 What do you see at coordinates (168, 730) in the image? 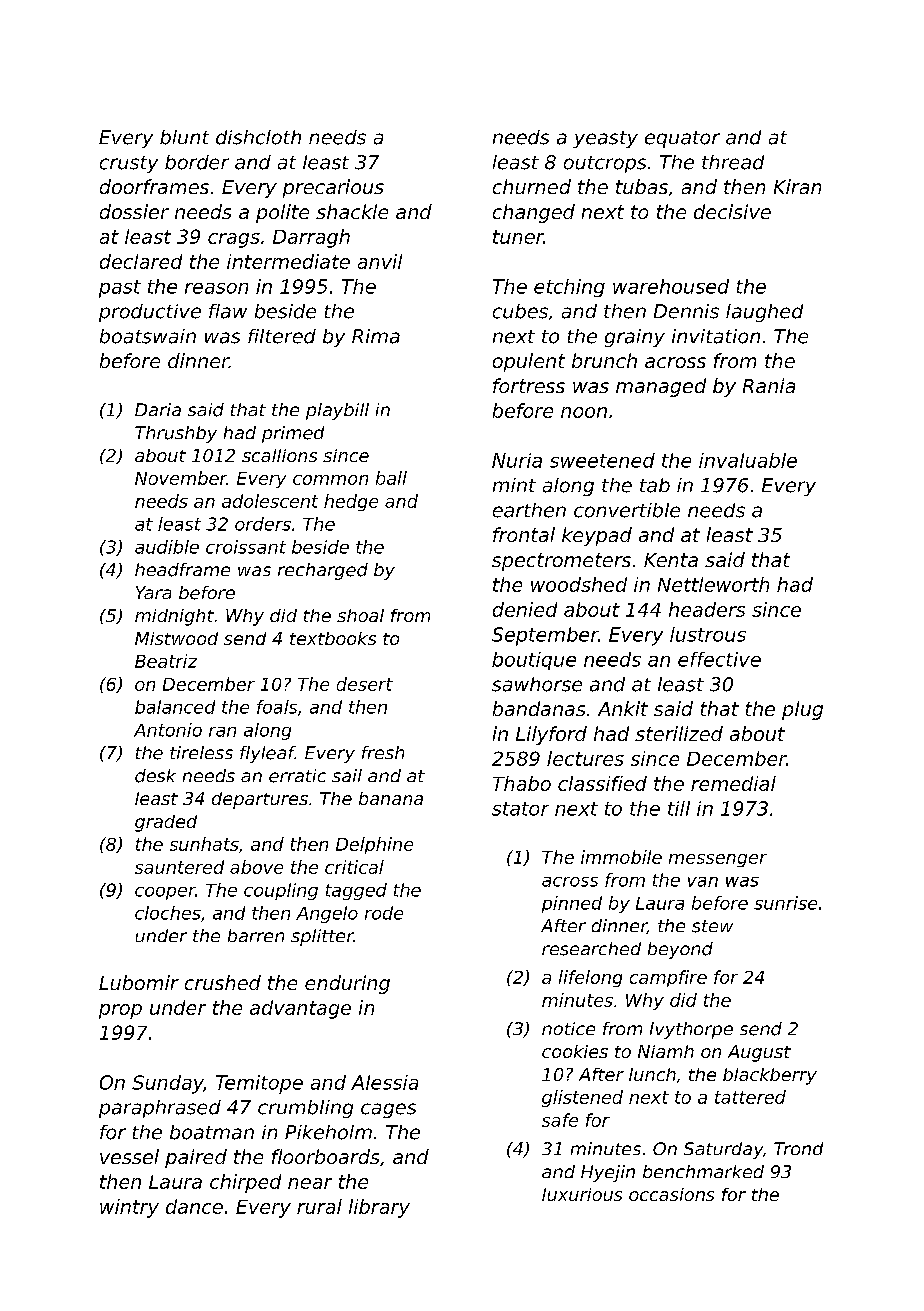
I see `Antonio` at bounding box center [168, 730].
